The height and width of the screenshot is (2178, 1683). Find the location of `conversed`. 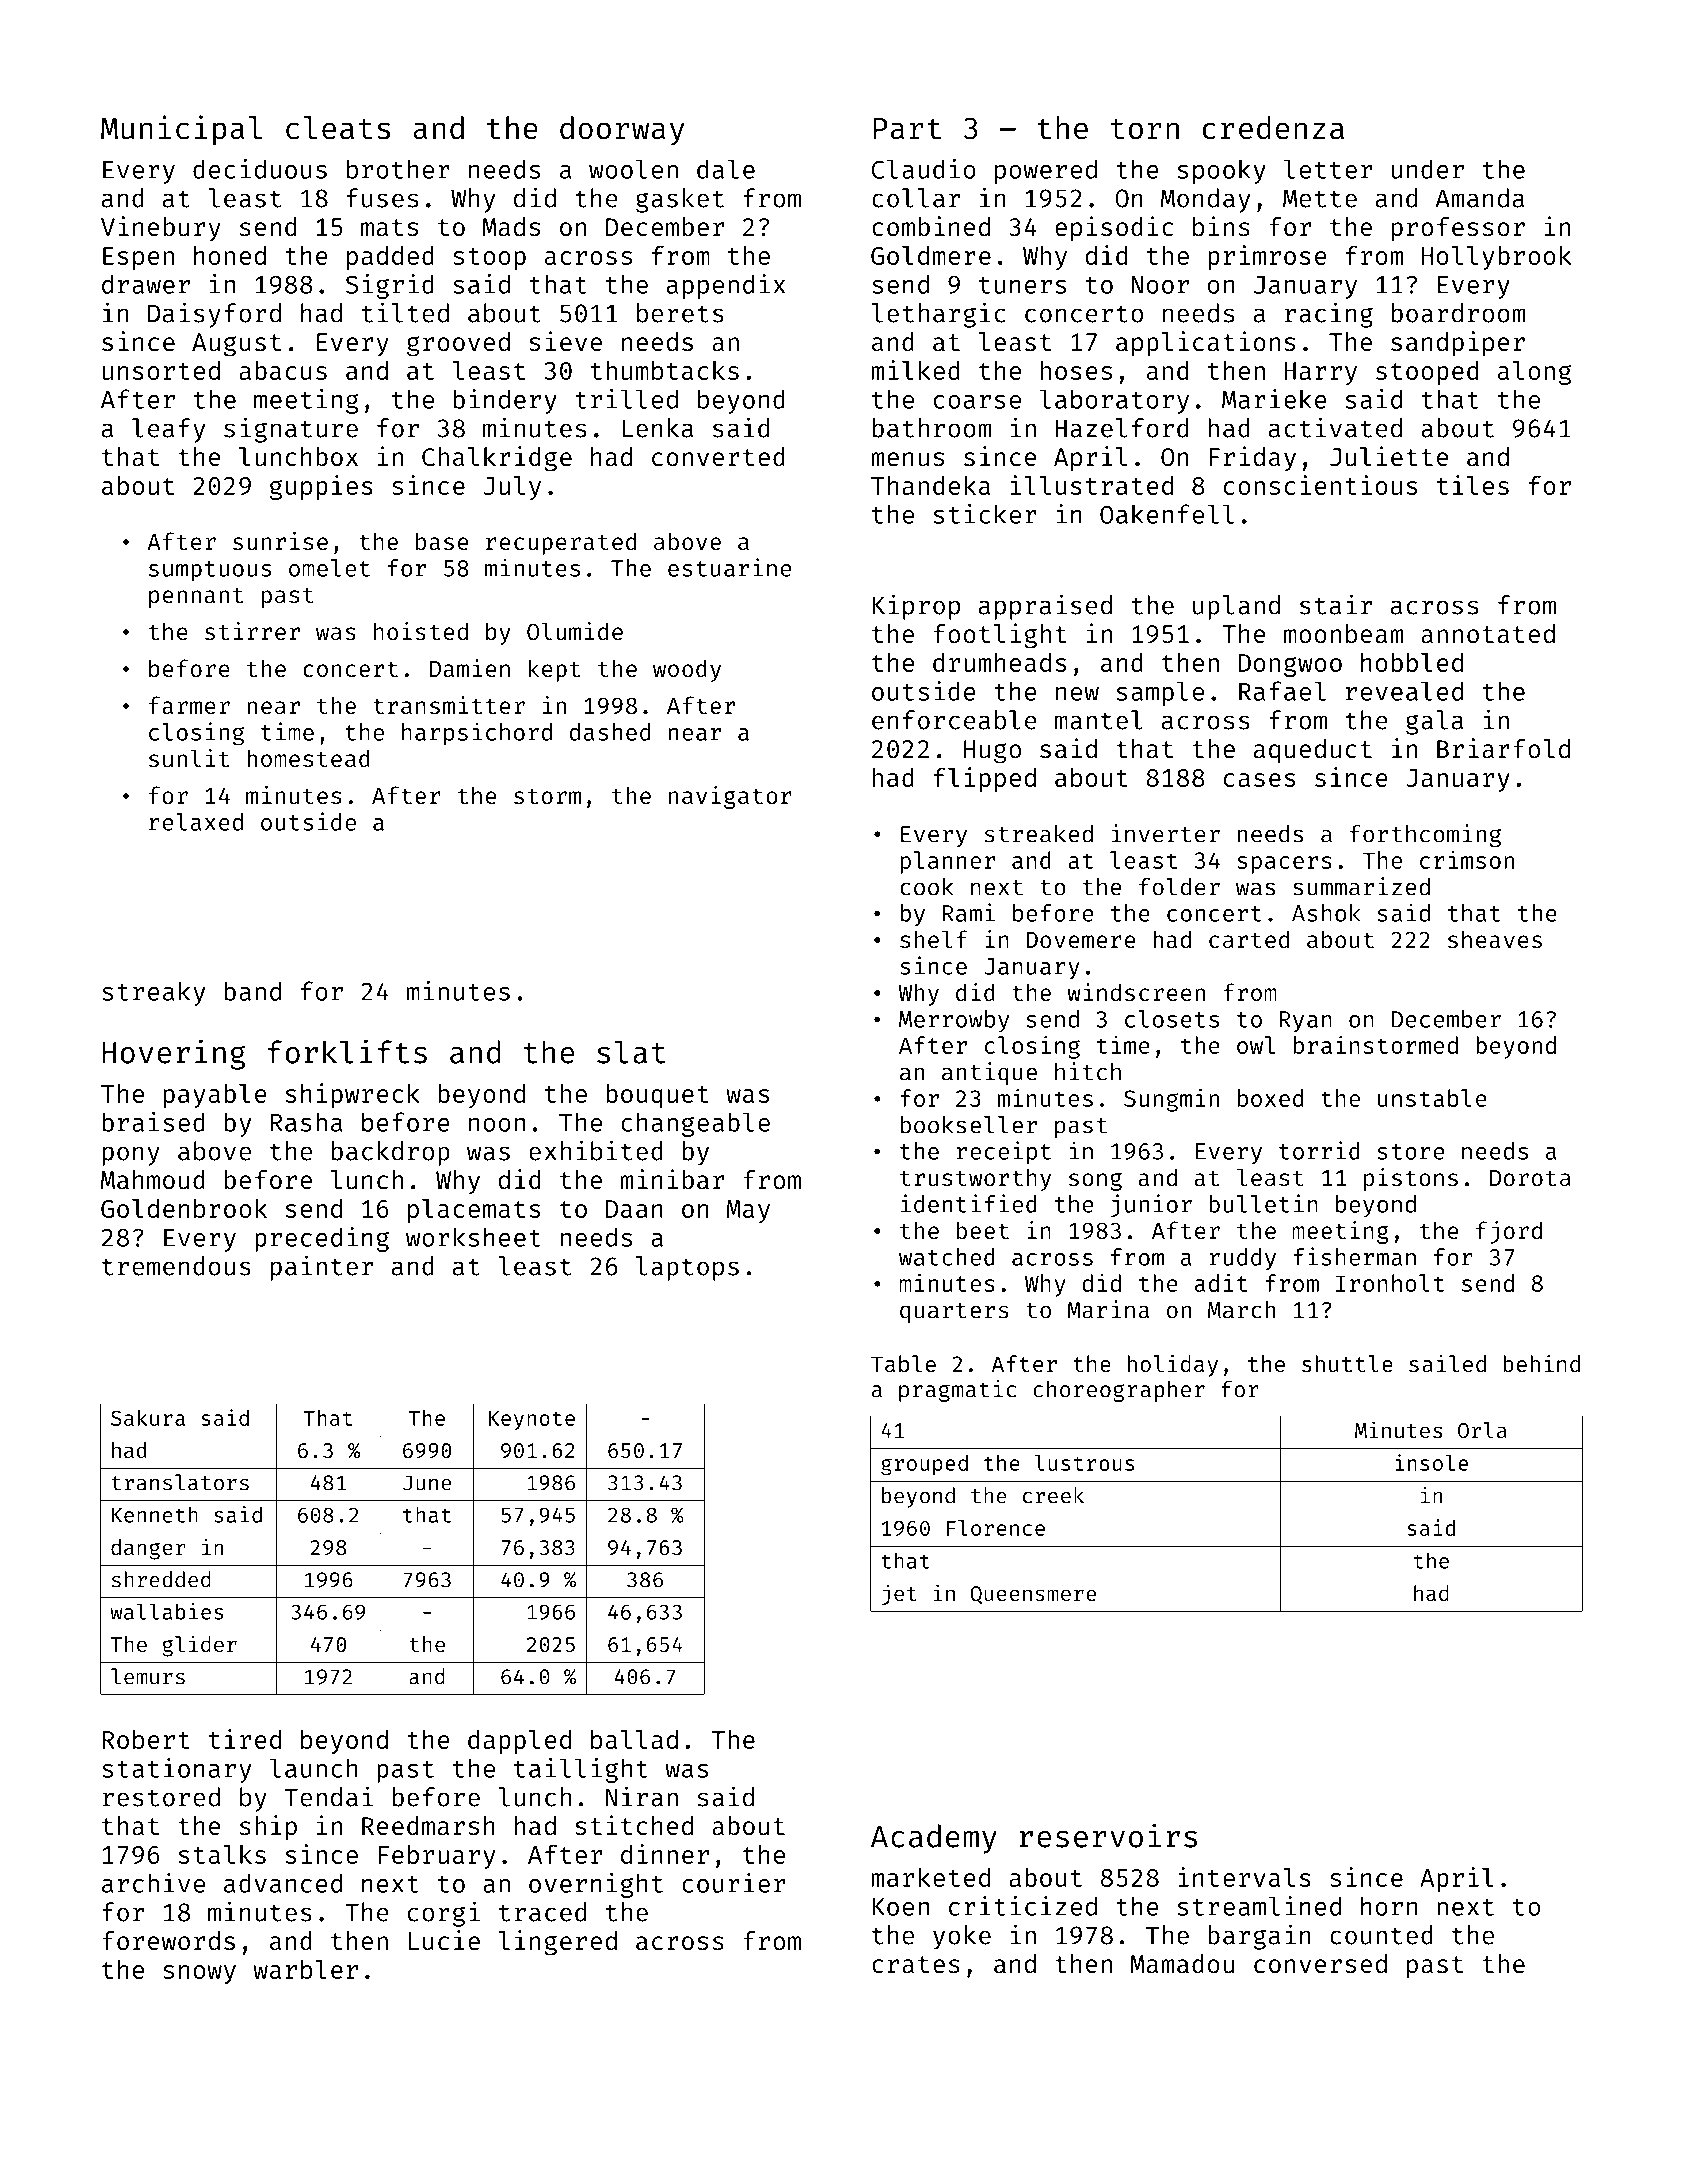

conversed is located at coordinates (1320, 1964).
